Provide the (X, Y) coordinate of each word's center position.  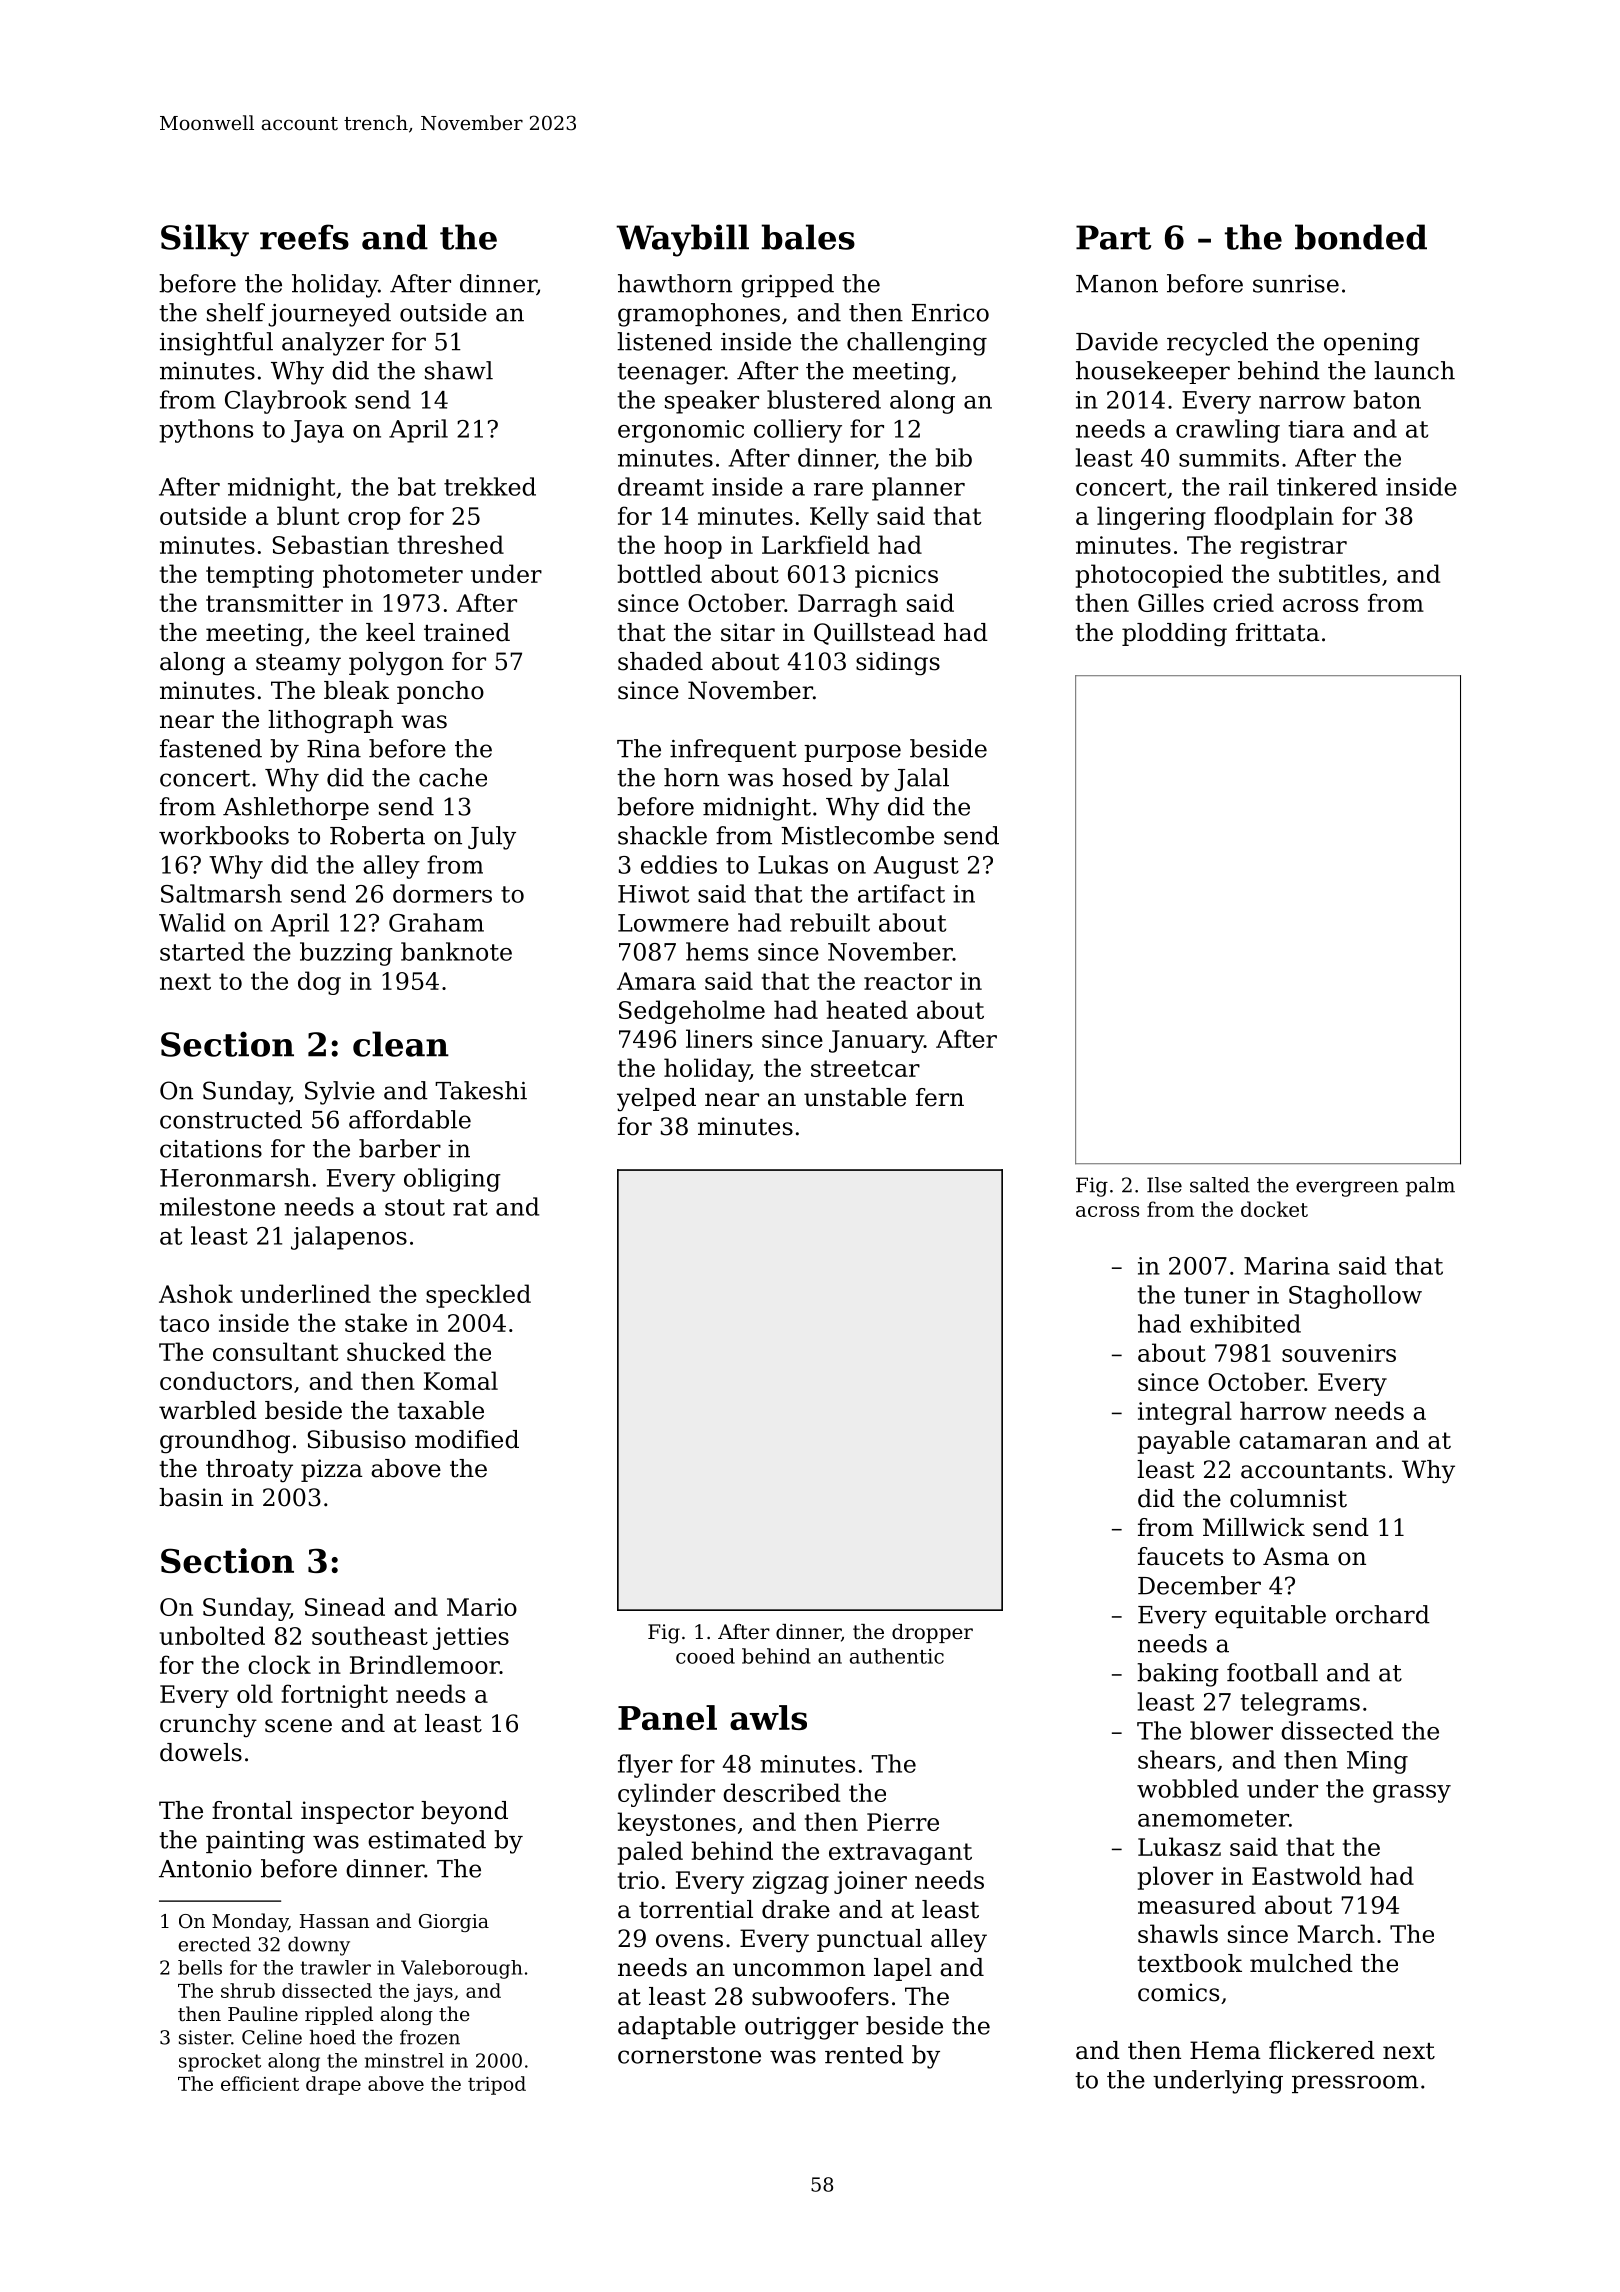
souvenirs (1339, 1353)
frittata (1278, 632)
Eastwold (1306, 1875)
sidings (898, 664)
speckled (478, 1296)
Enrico (950, 313)
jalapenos (349, 1238)
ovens (689, 1941)
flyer (645, 1766)
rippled (339, 2015)
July (492, 838)
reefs (304, 237)
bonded (1361, 237)
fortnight (334, 1696)
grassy (1412, 1794)
